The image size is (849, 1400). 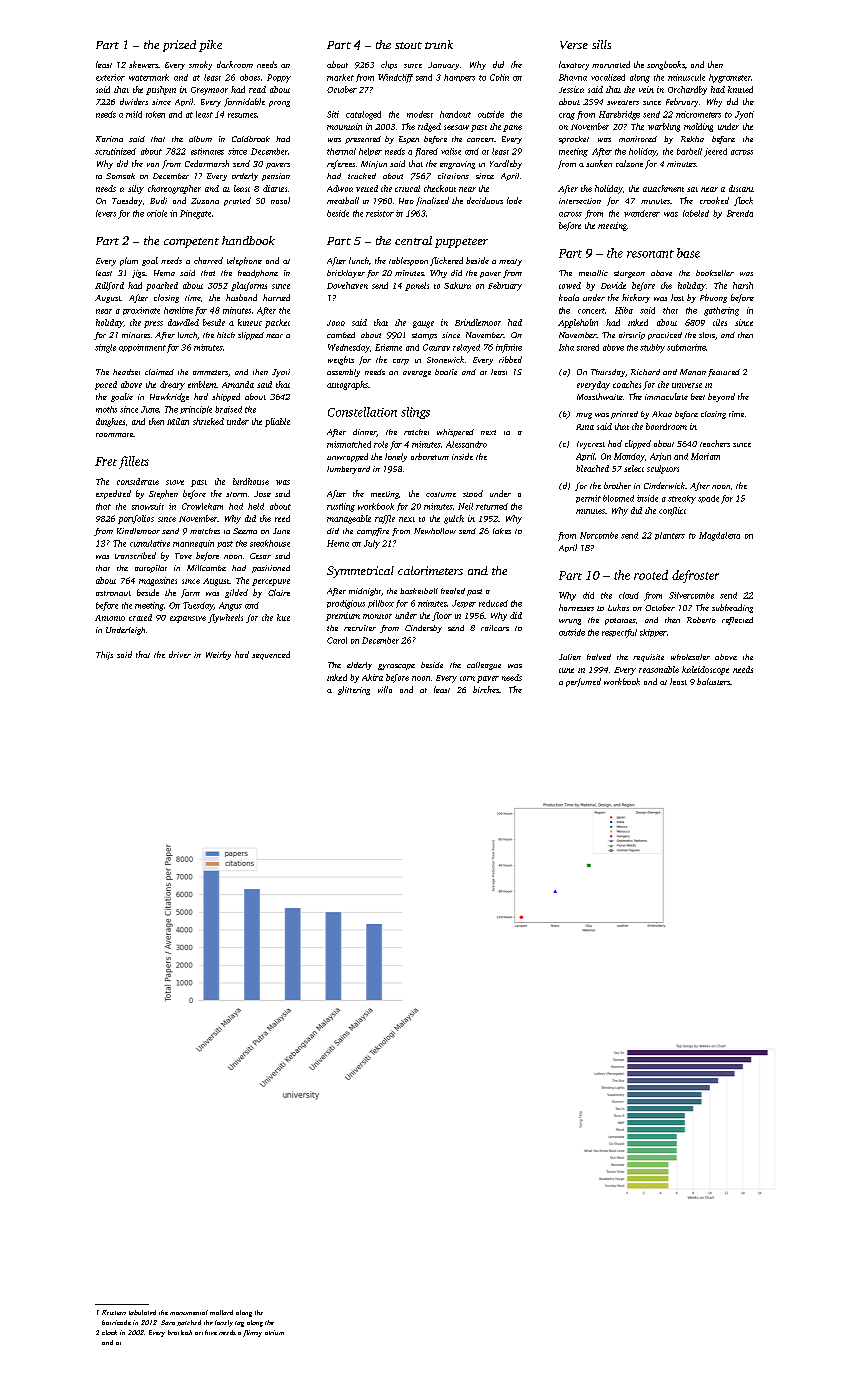 What do you see at coordinates (593, 273) in the screenshot?
I see `metallic` at bounding box center [593, 273].
